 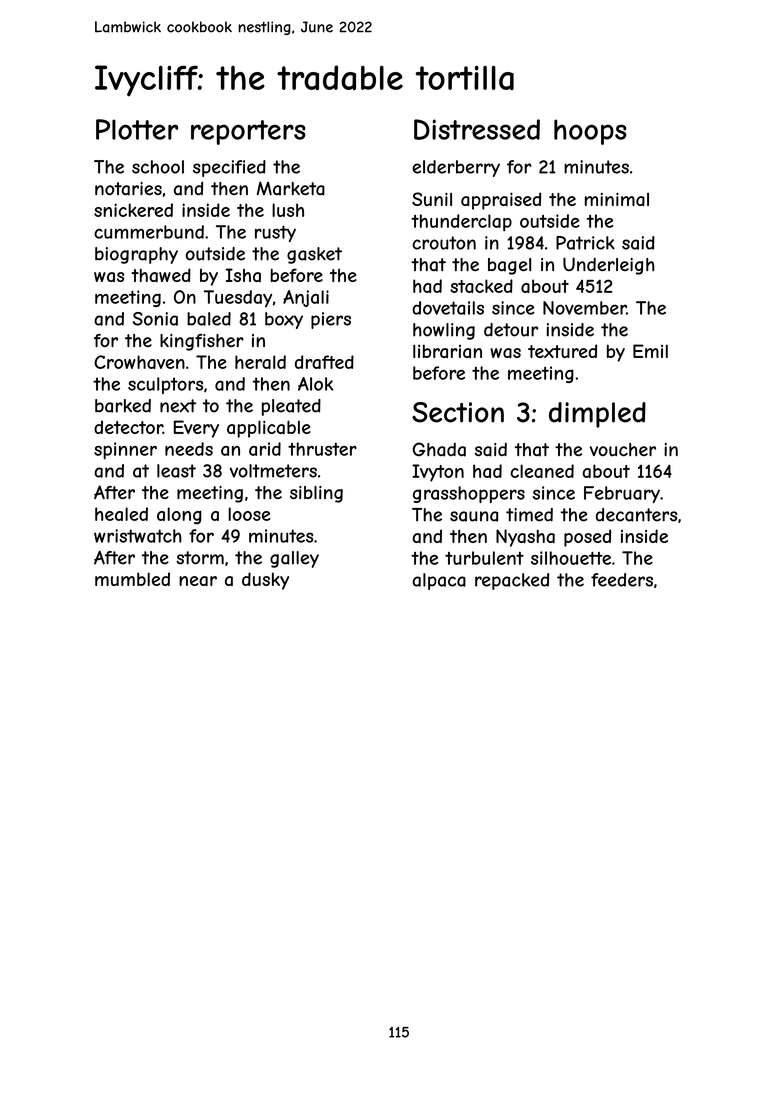 What do you see at coordinates (132, 579) in the screenshot?
I see `mumbled` at bounding box center [132, 579].
